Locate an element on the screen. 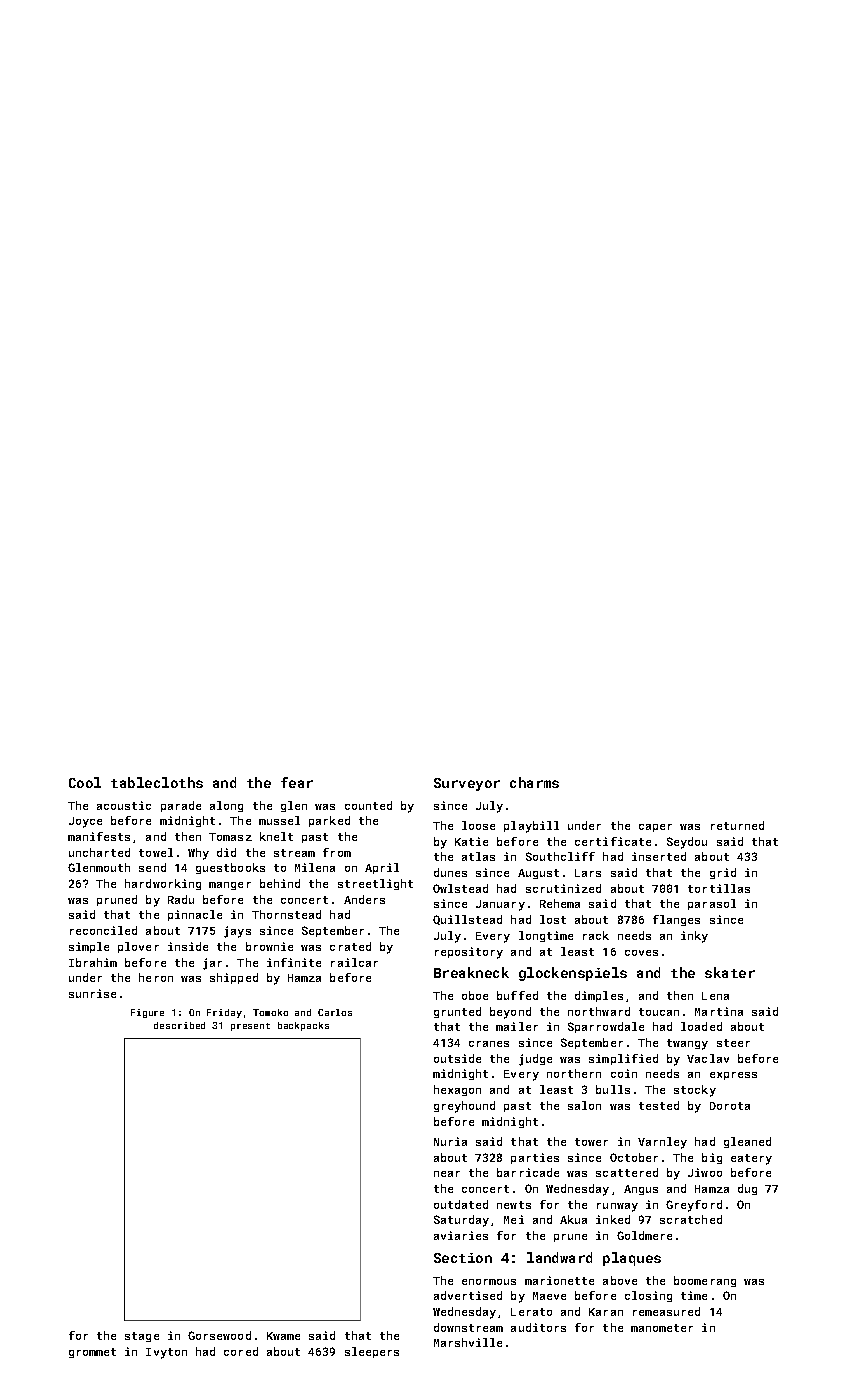 The image size is (849, 1400). grommet is located at coordinates (92, 1353).
